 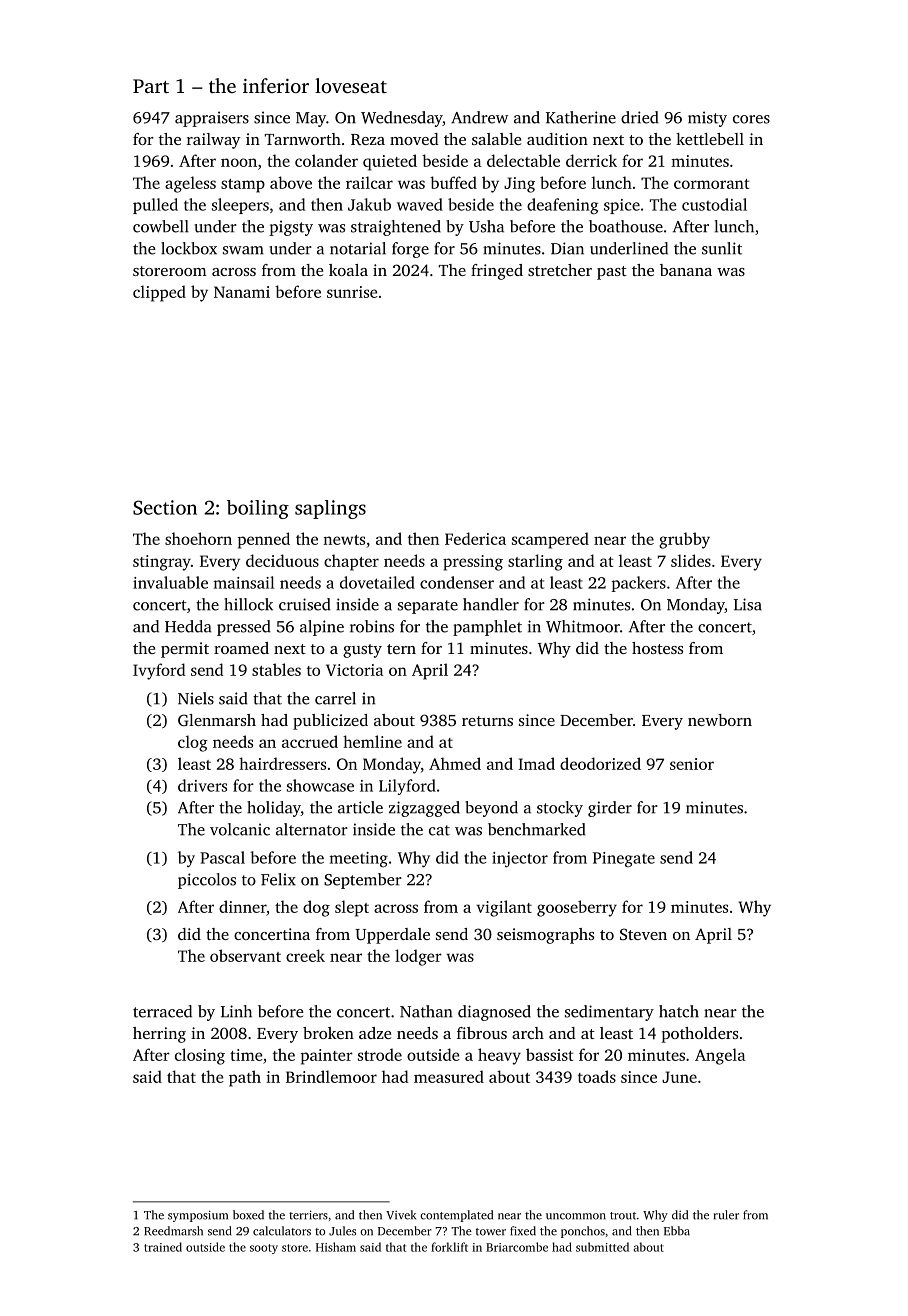 I want to click on newborn, so click(x=720, y=720).
